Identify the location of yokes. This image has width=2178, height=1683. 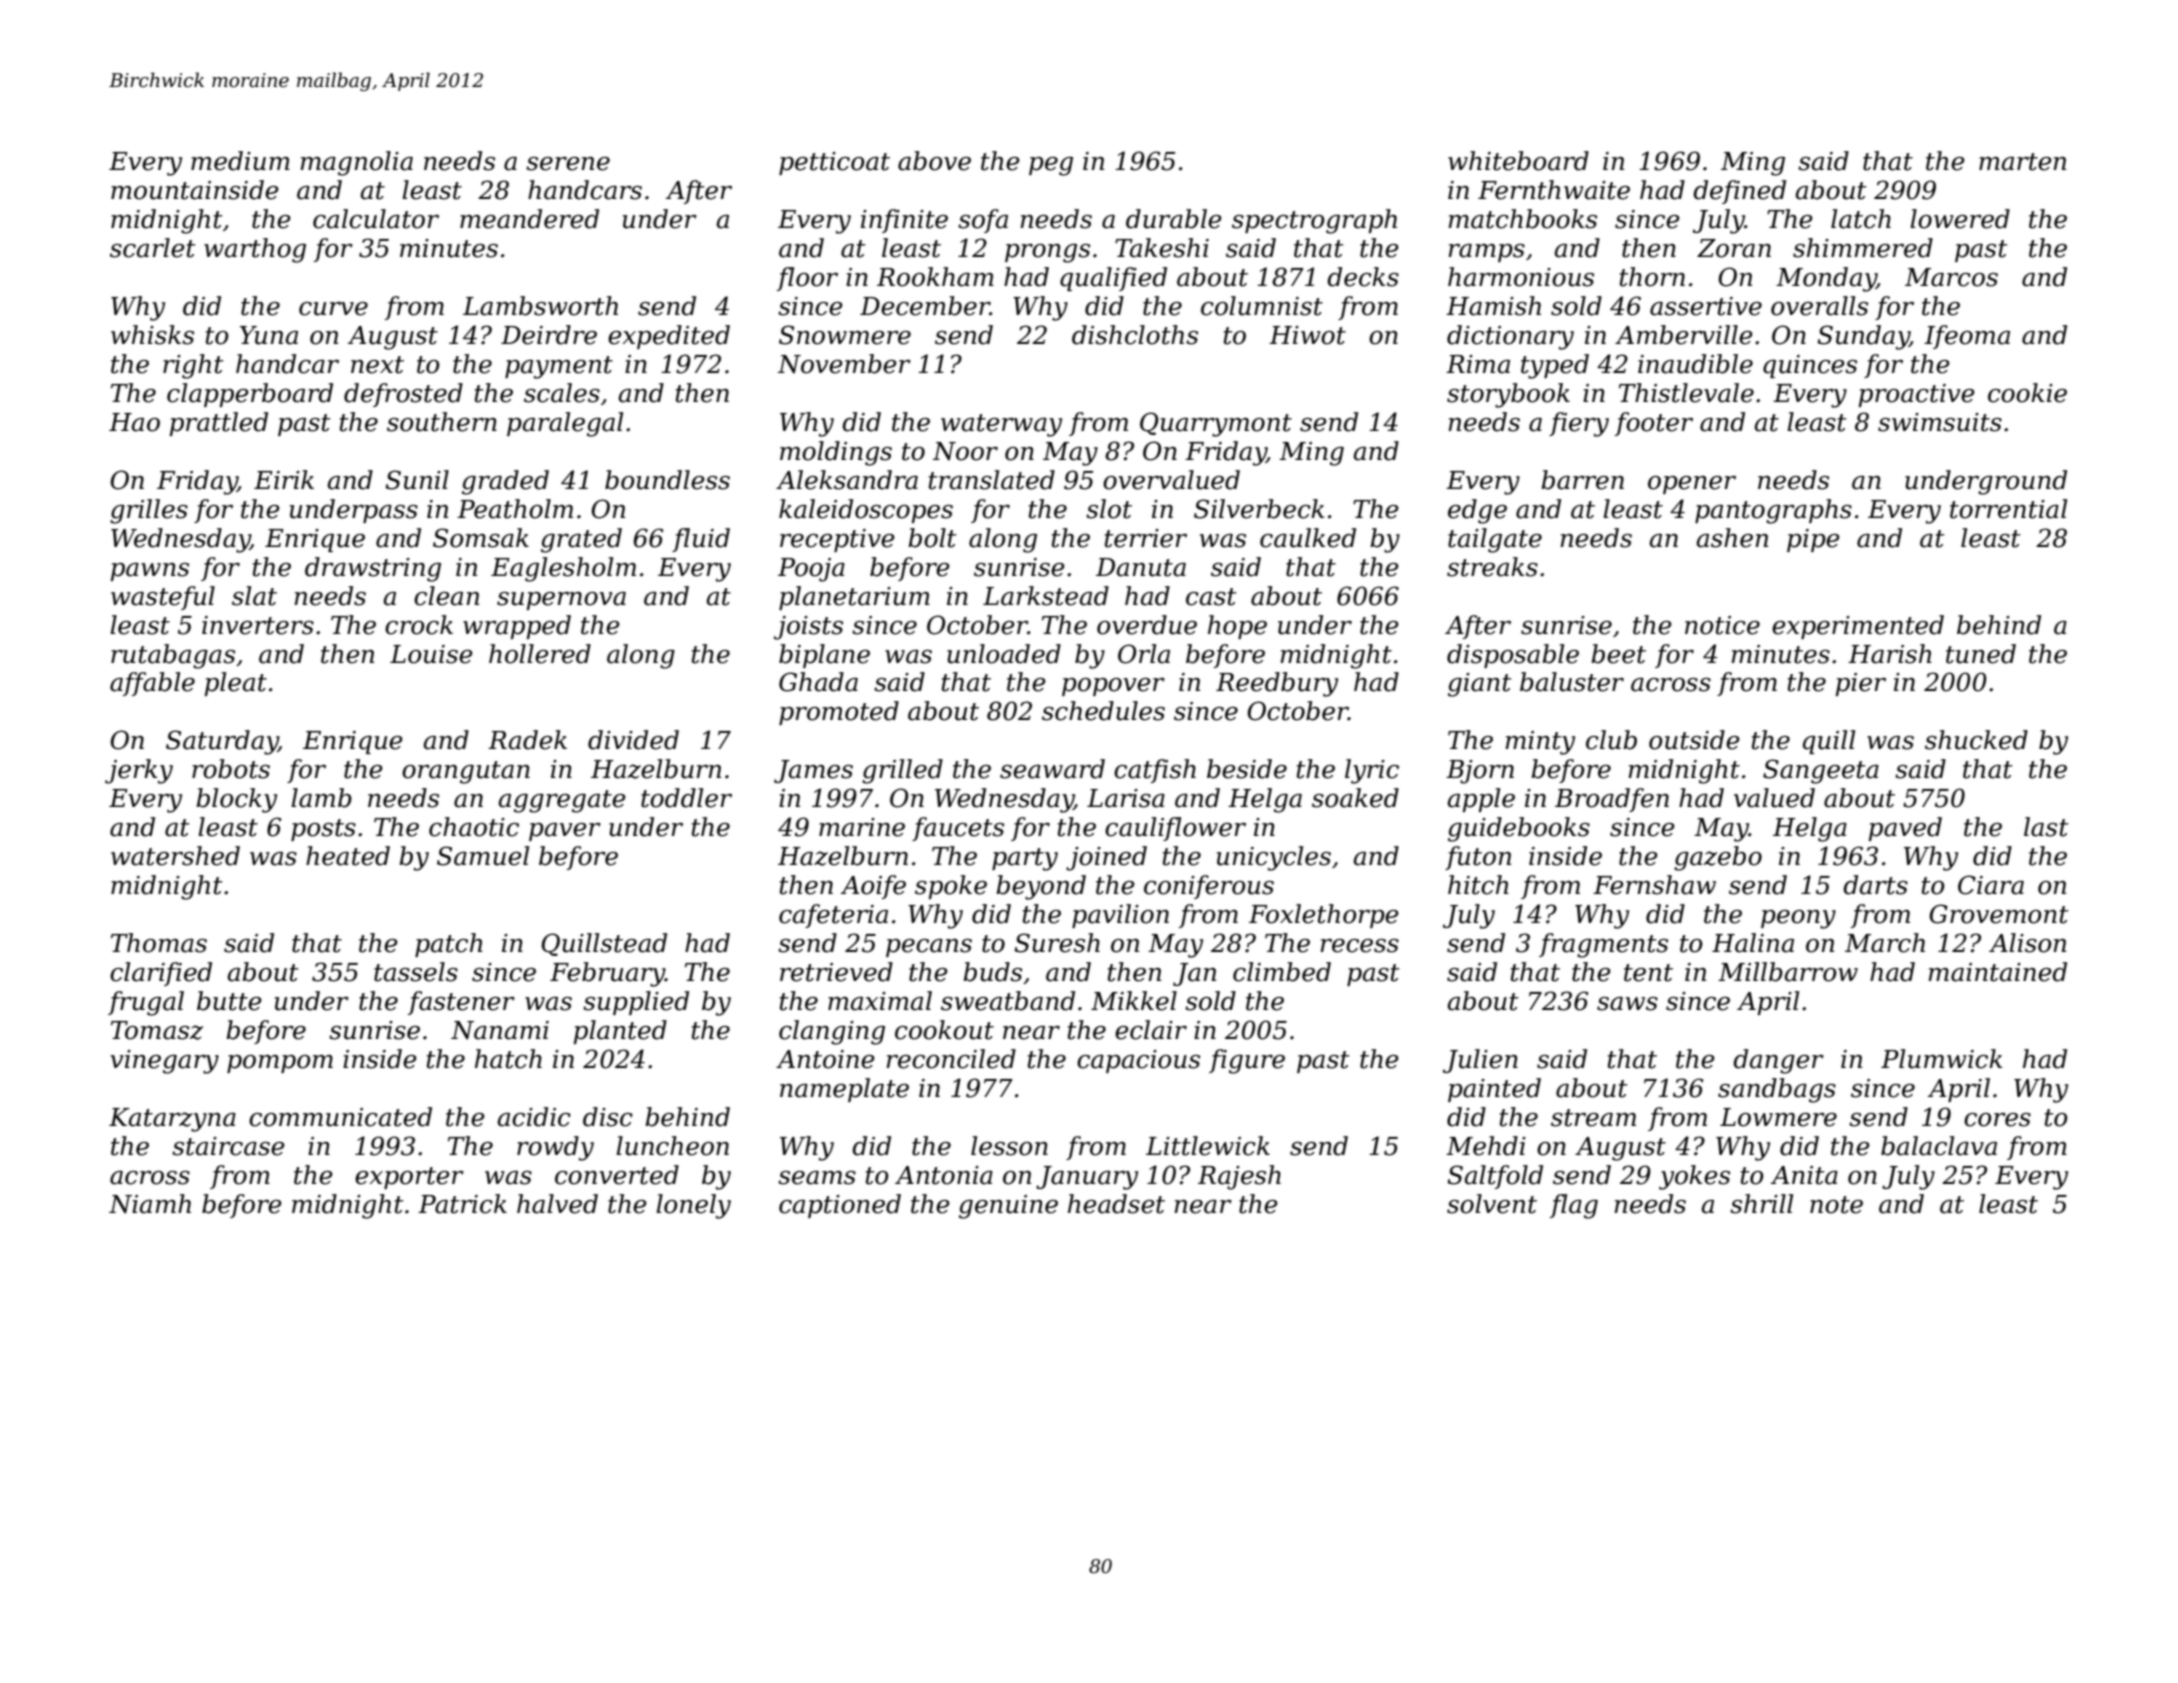
(1694, 1177).
